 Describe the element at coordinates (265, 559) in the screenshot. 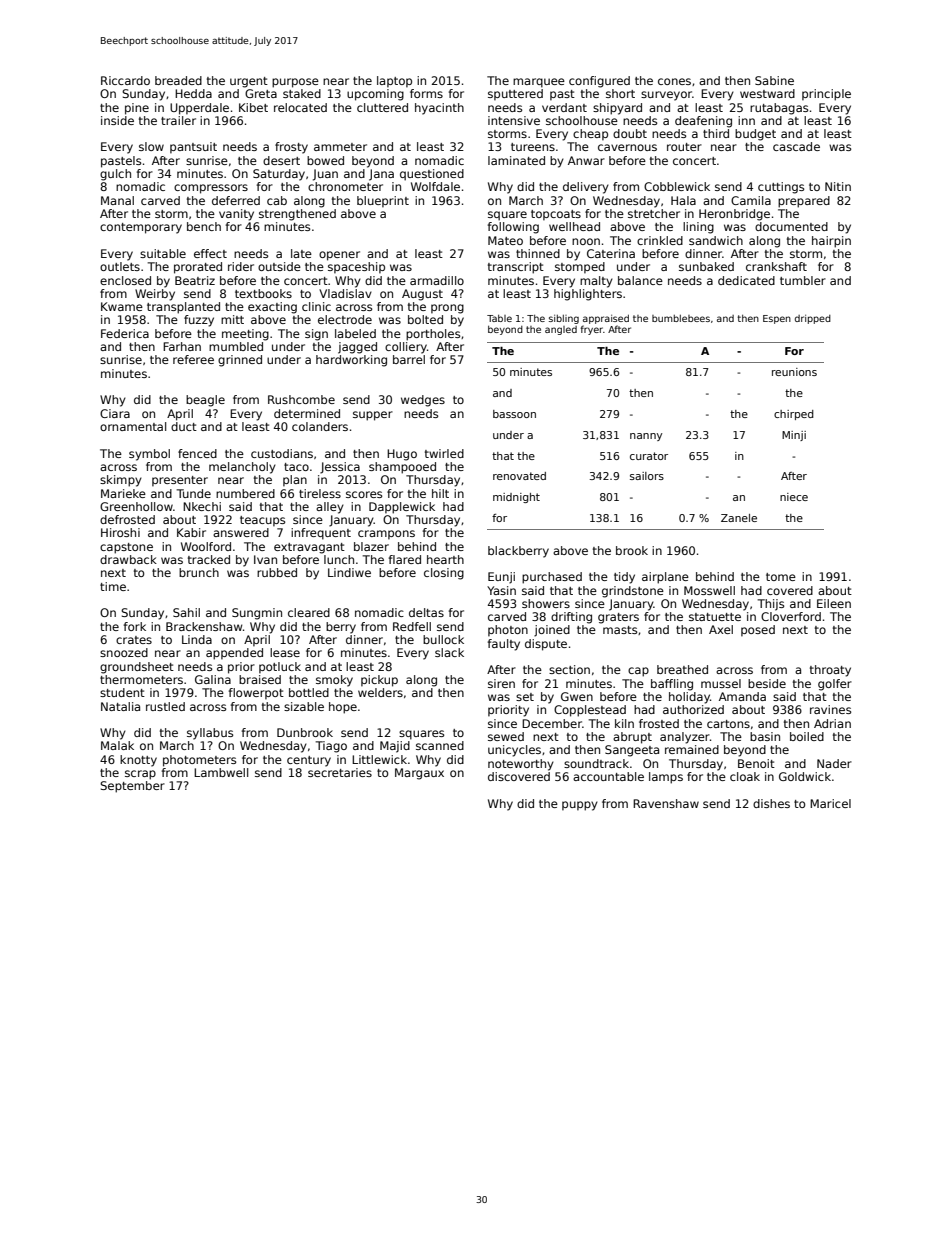

I see `Ivan` at that location.
